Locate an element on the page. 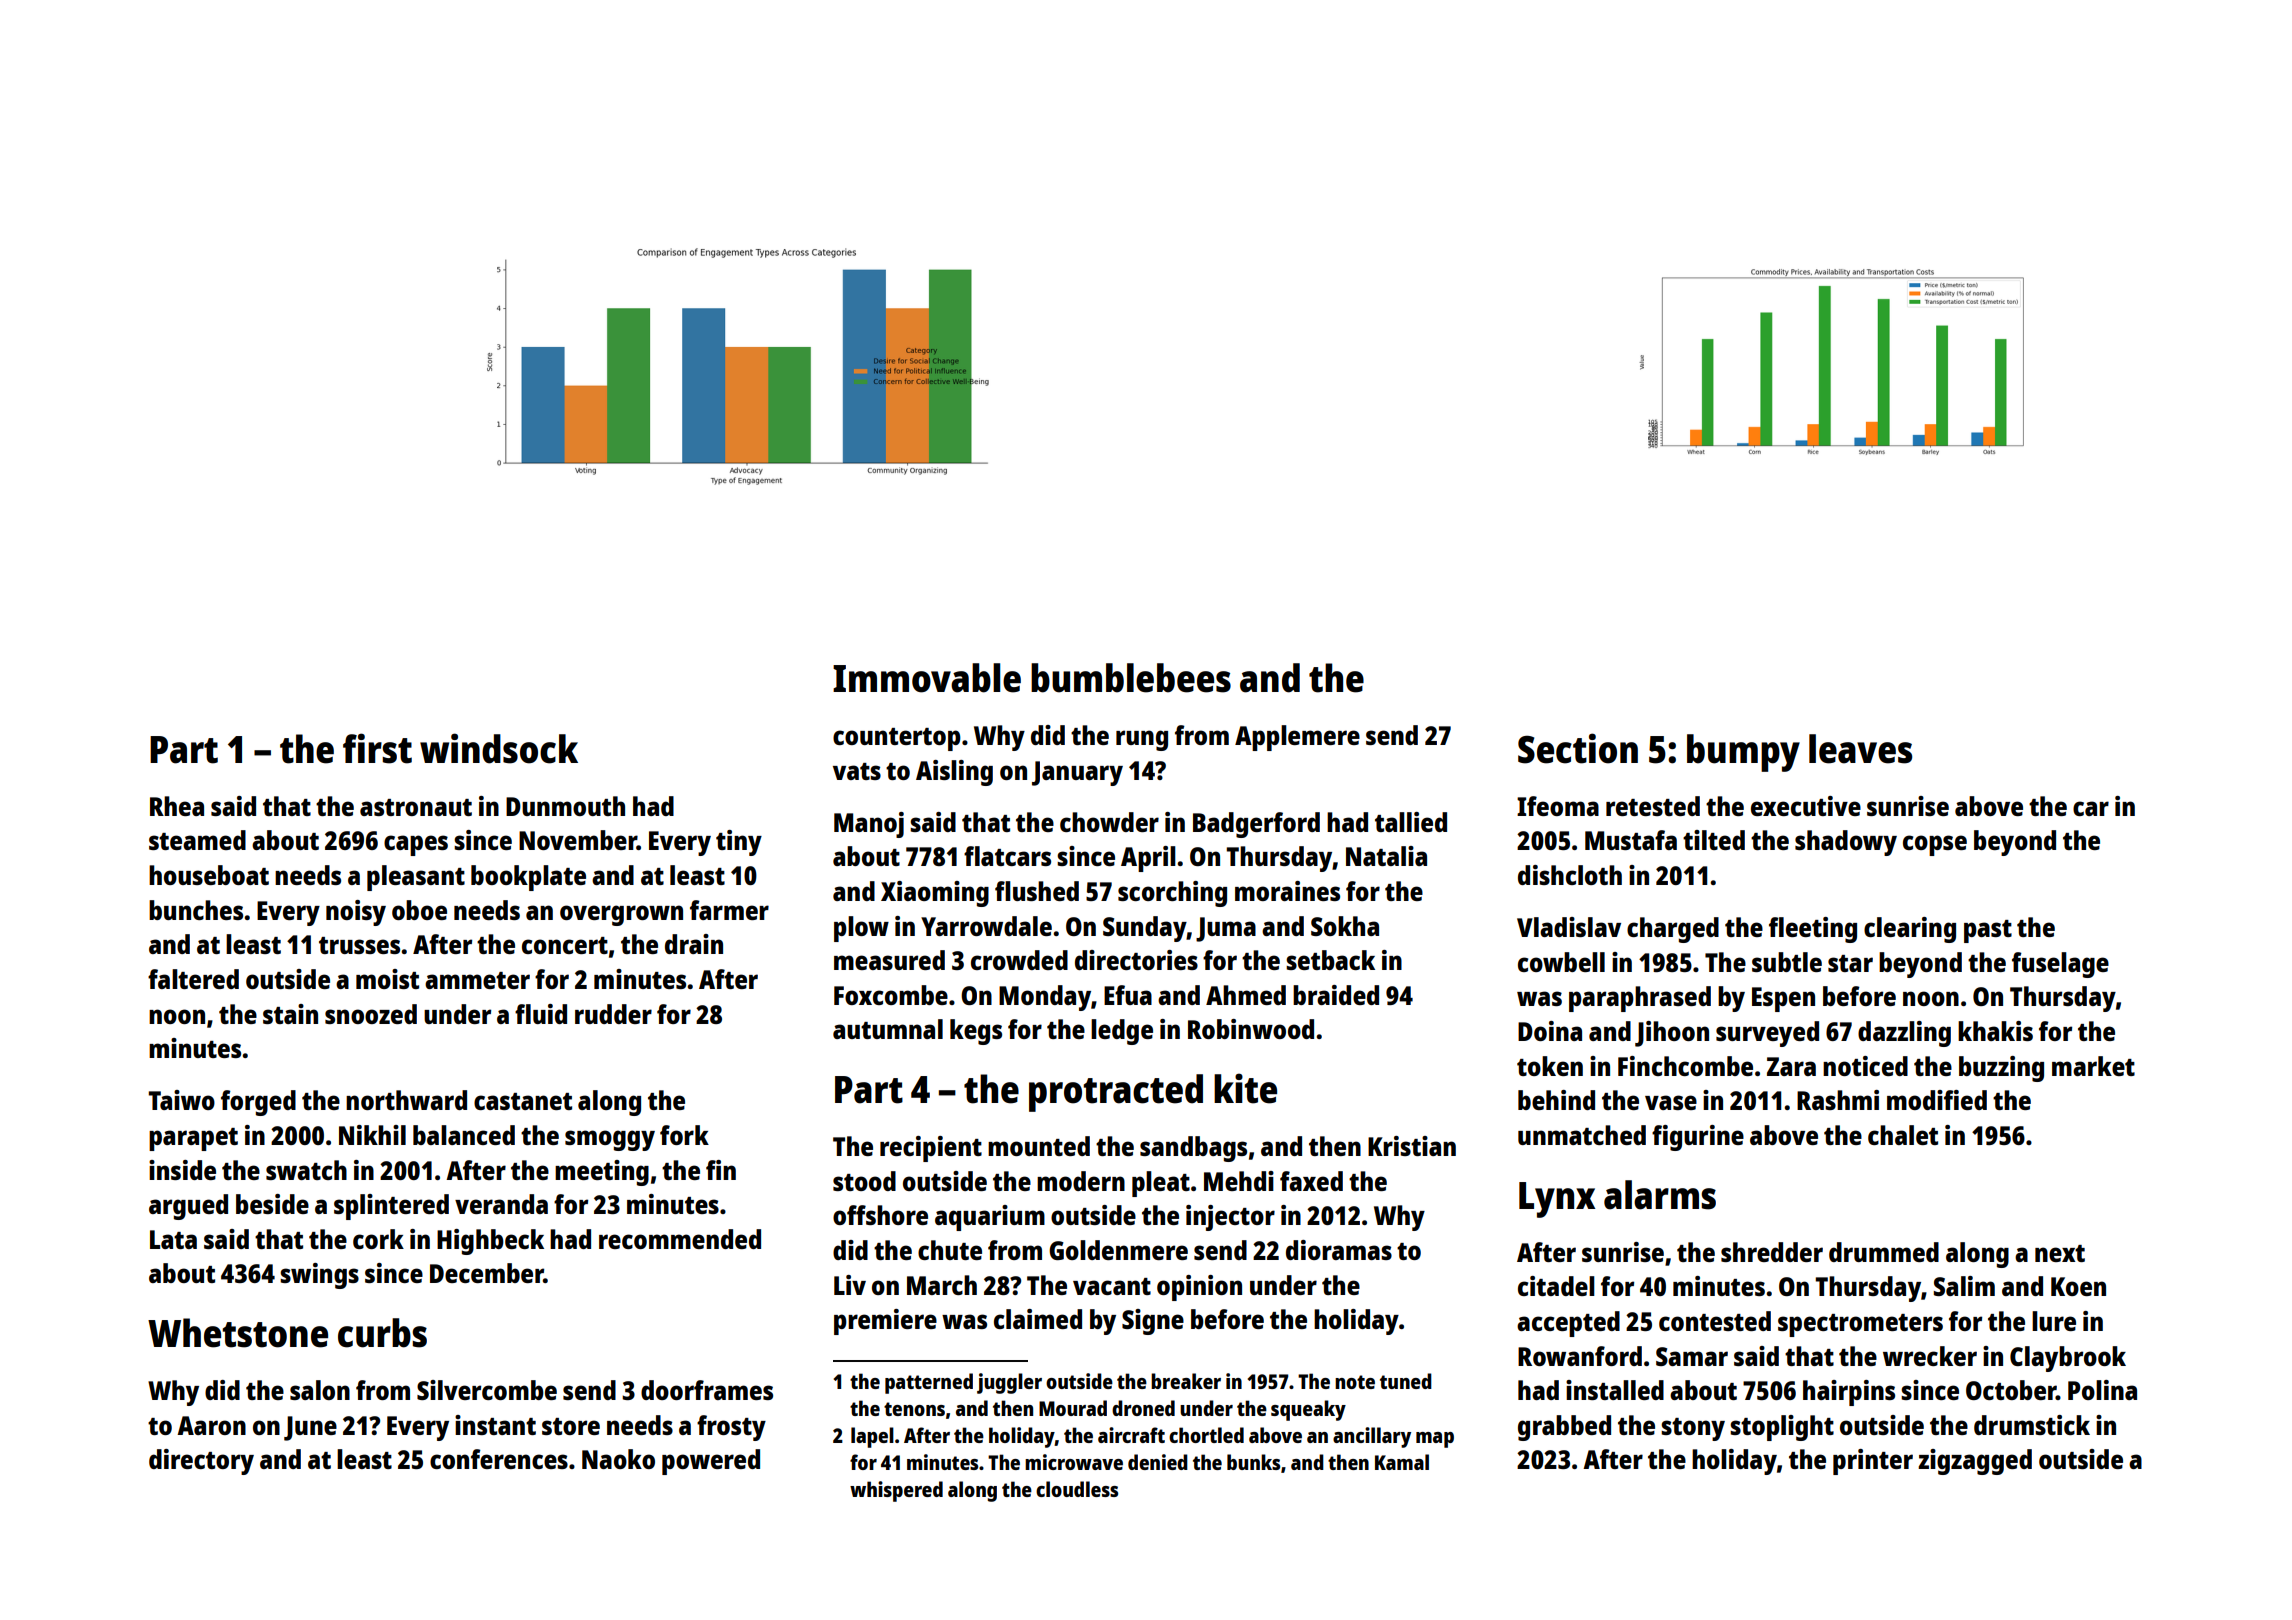 The image size is (2292, 1620). copse is located at coordinates (1935, 845).
